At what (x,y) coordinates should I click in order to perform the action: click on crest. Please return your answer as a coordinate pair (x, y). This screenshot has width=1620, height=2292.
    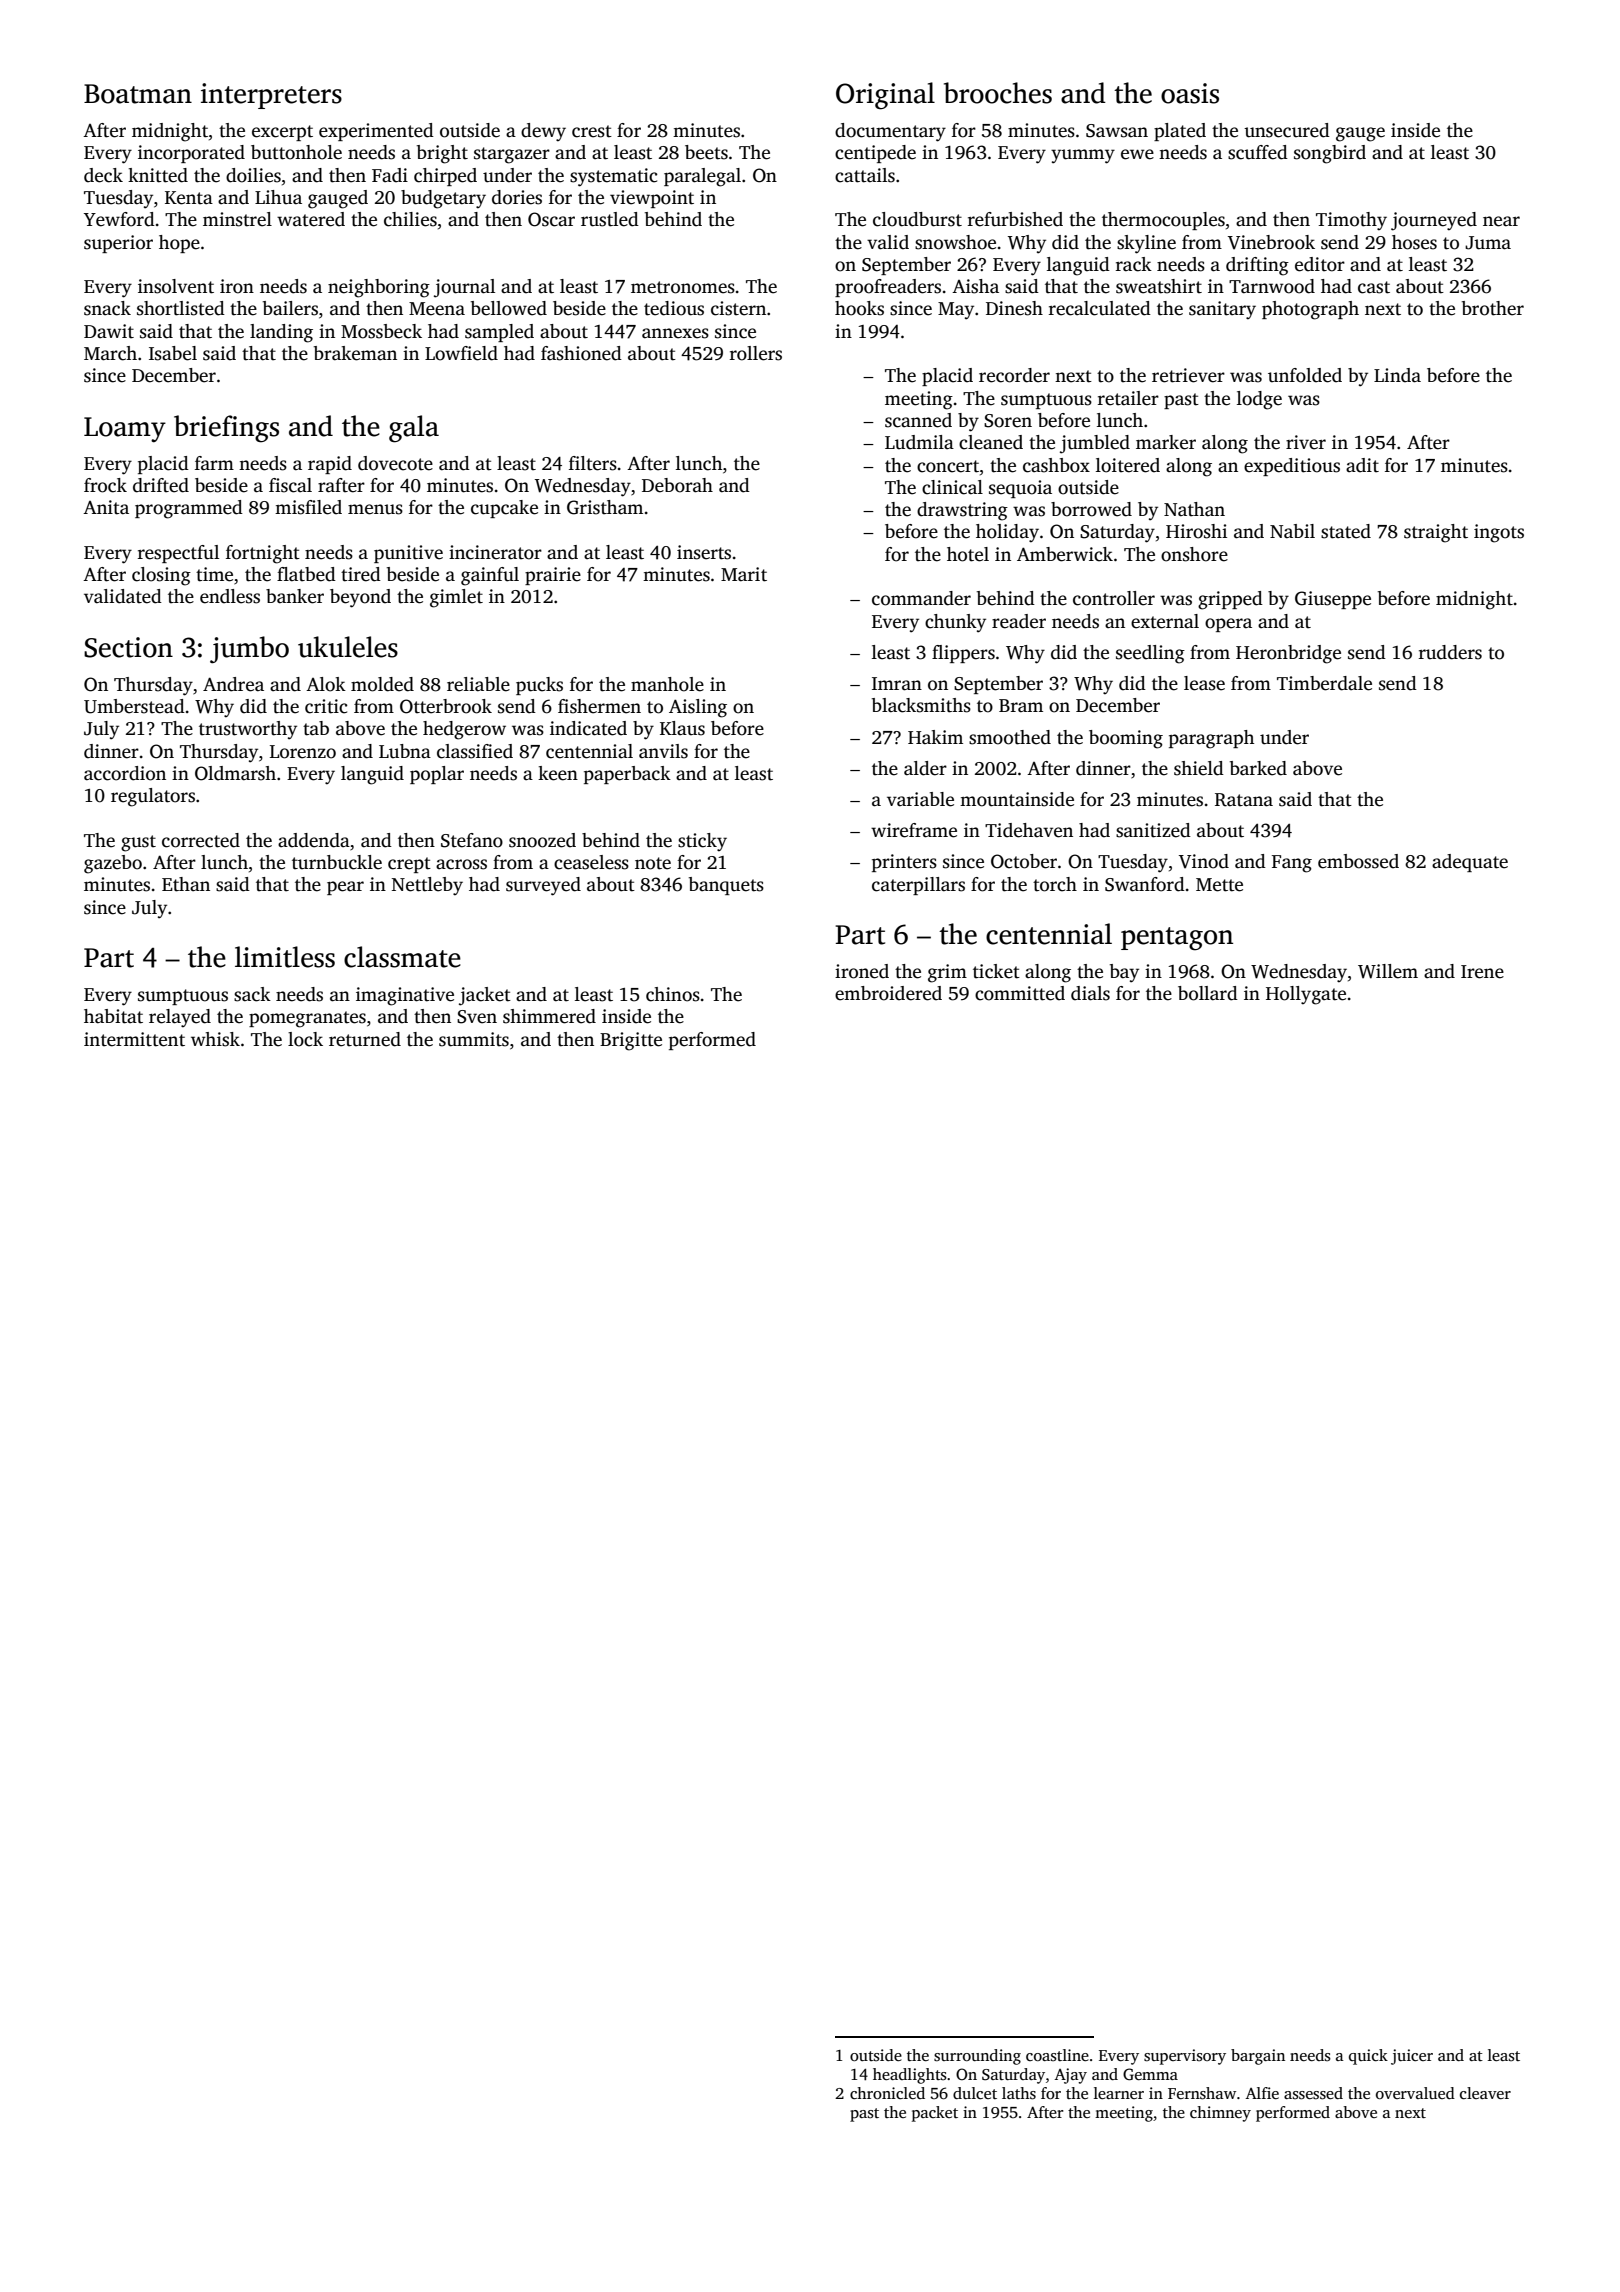
    Looking at the image, I should click on (592, 131).
